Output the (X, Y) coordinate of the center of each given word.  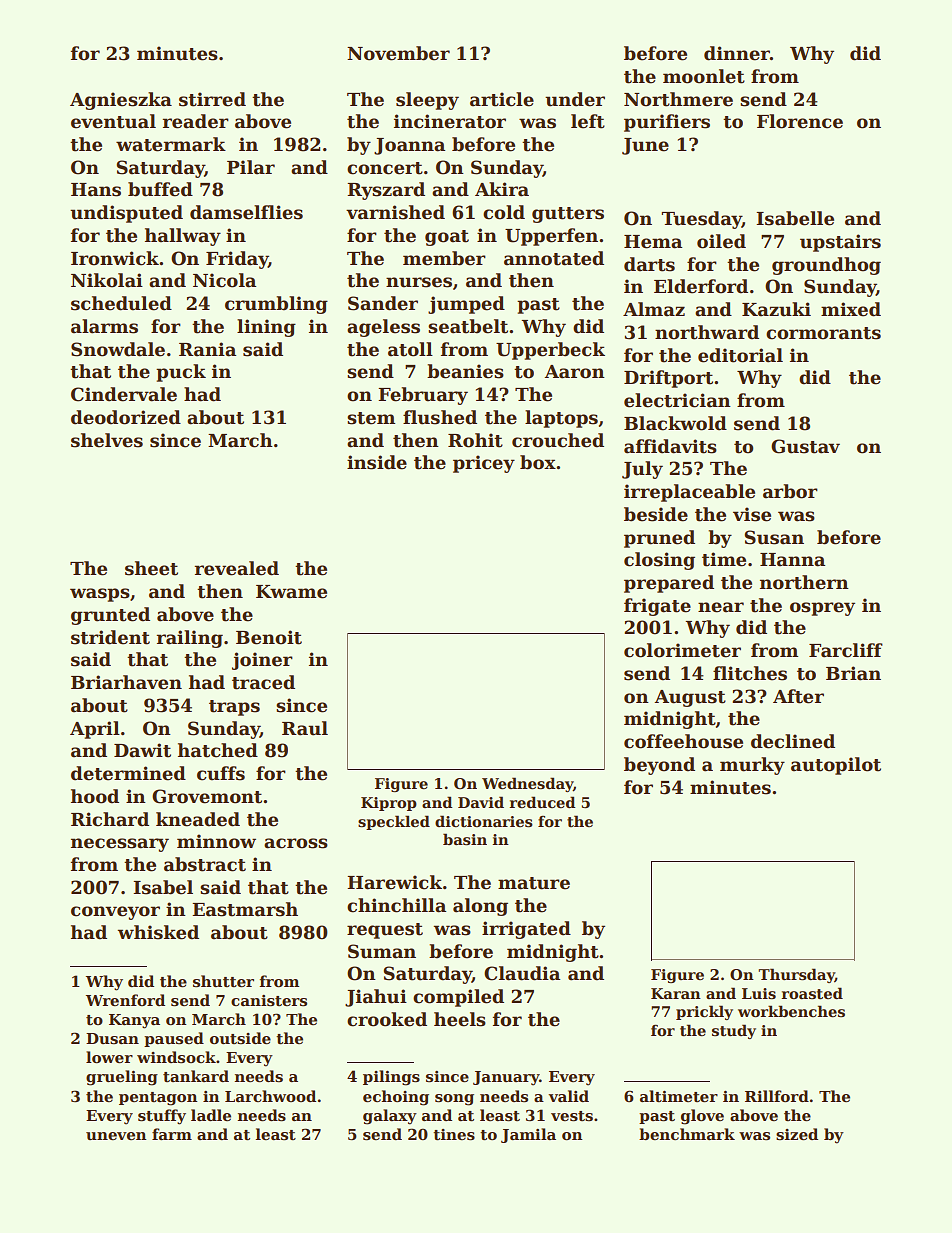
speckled (394, 822)
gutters (568, 215)
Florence (800, 121)
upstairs (840, 243)
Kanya (134, 1021)
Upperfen (551, 237)
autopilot (836, 766)
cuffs (221, 773)
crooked (387, 1019)
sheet (151, 568)
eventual (113, 121)
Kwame (291, 592)
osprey (822, 609)
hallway (183, 237)
